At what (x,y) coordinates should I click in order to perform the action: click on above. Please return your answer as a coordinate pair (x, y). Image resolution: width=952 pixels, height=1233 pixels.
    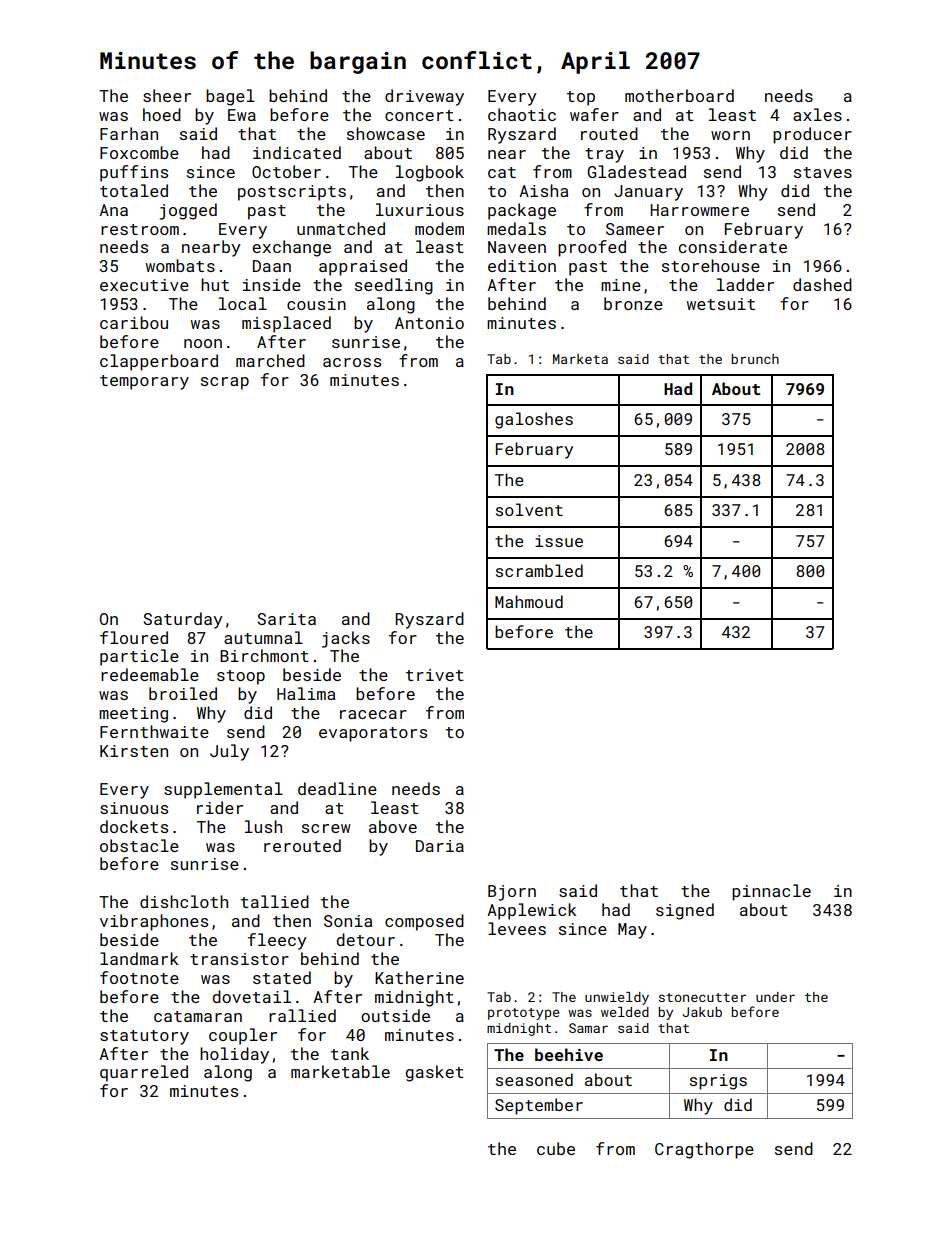
    Looking at the image, I should click on (393, 826).
